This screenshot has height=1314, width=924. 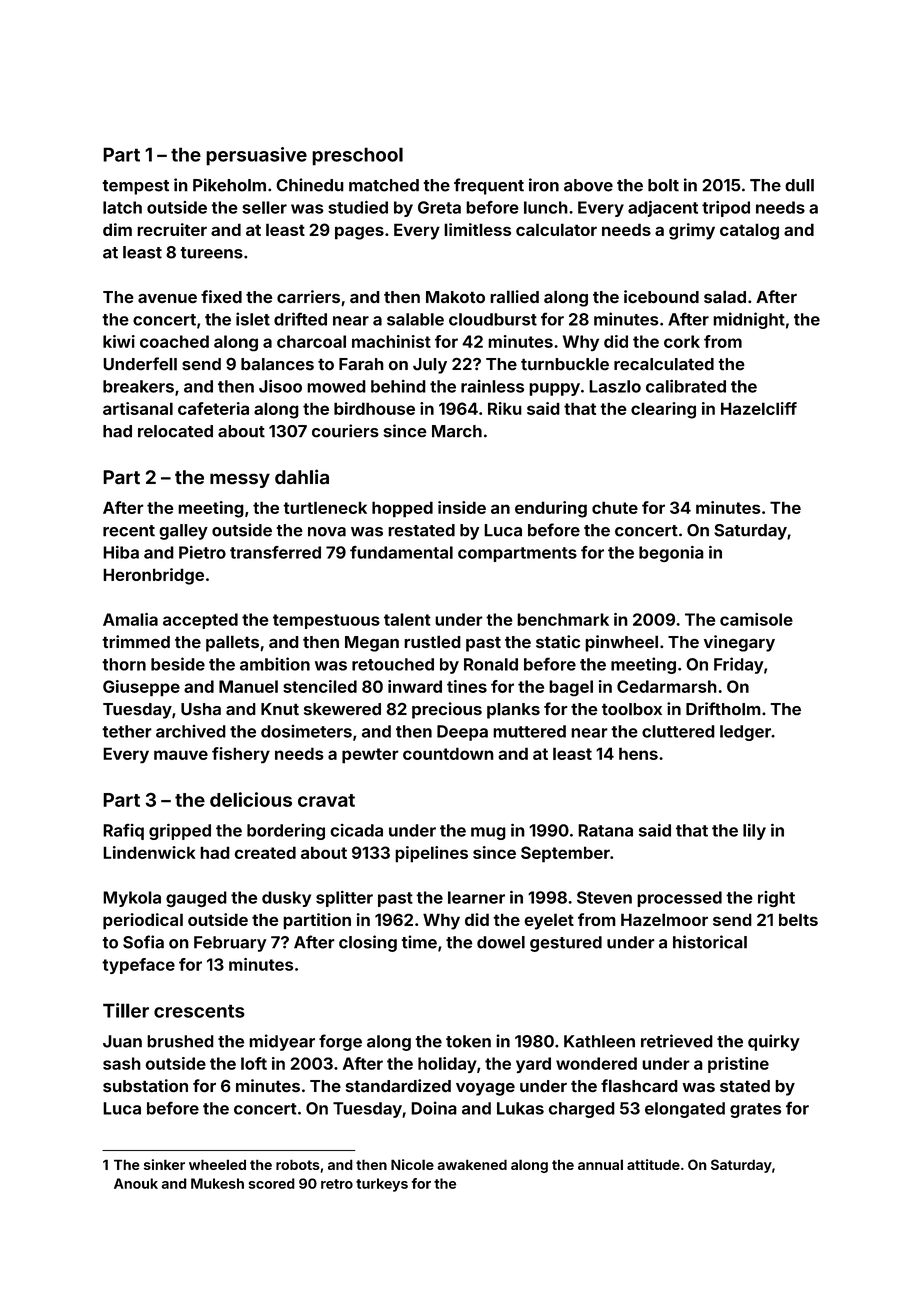 What do you see at coordinates (280, 386) in the screenshot?
I see `Jisoo` at bounding box center [280, 386].
